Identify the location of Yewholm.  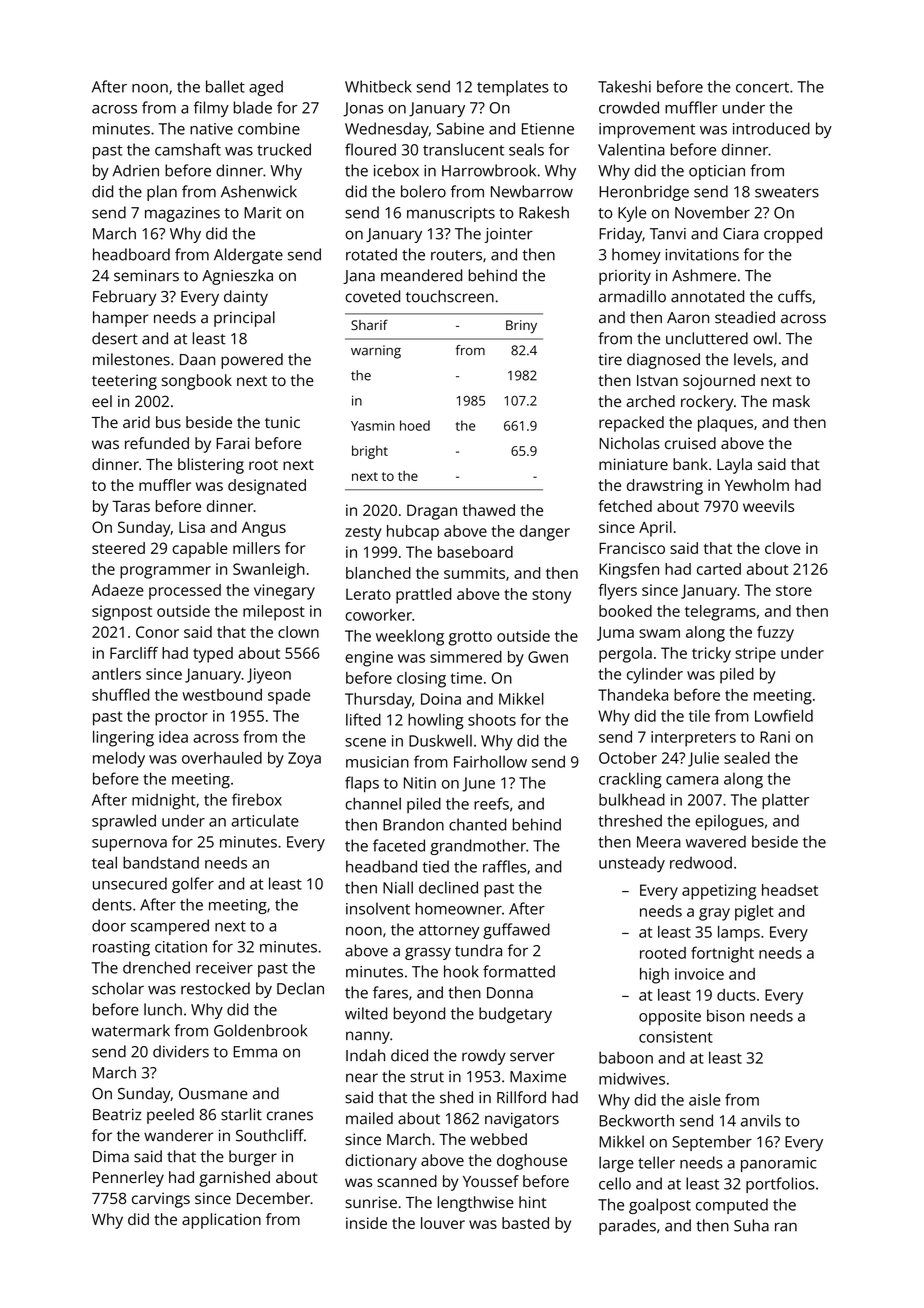
(757, 485).
